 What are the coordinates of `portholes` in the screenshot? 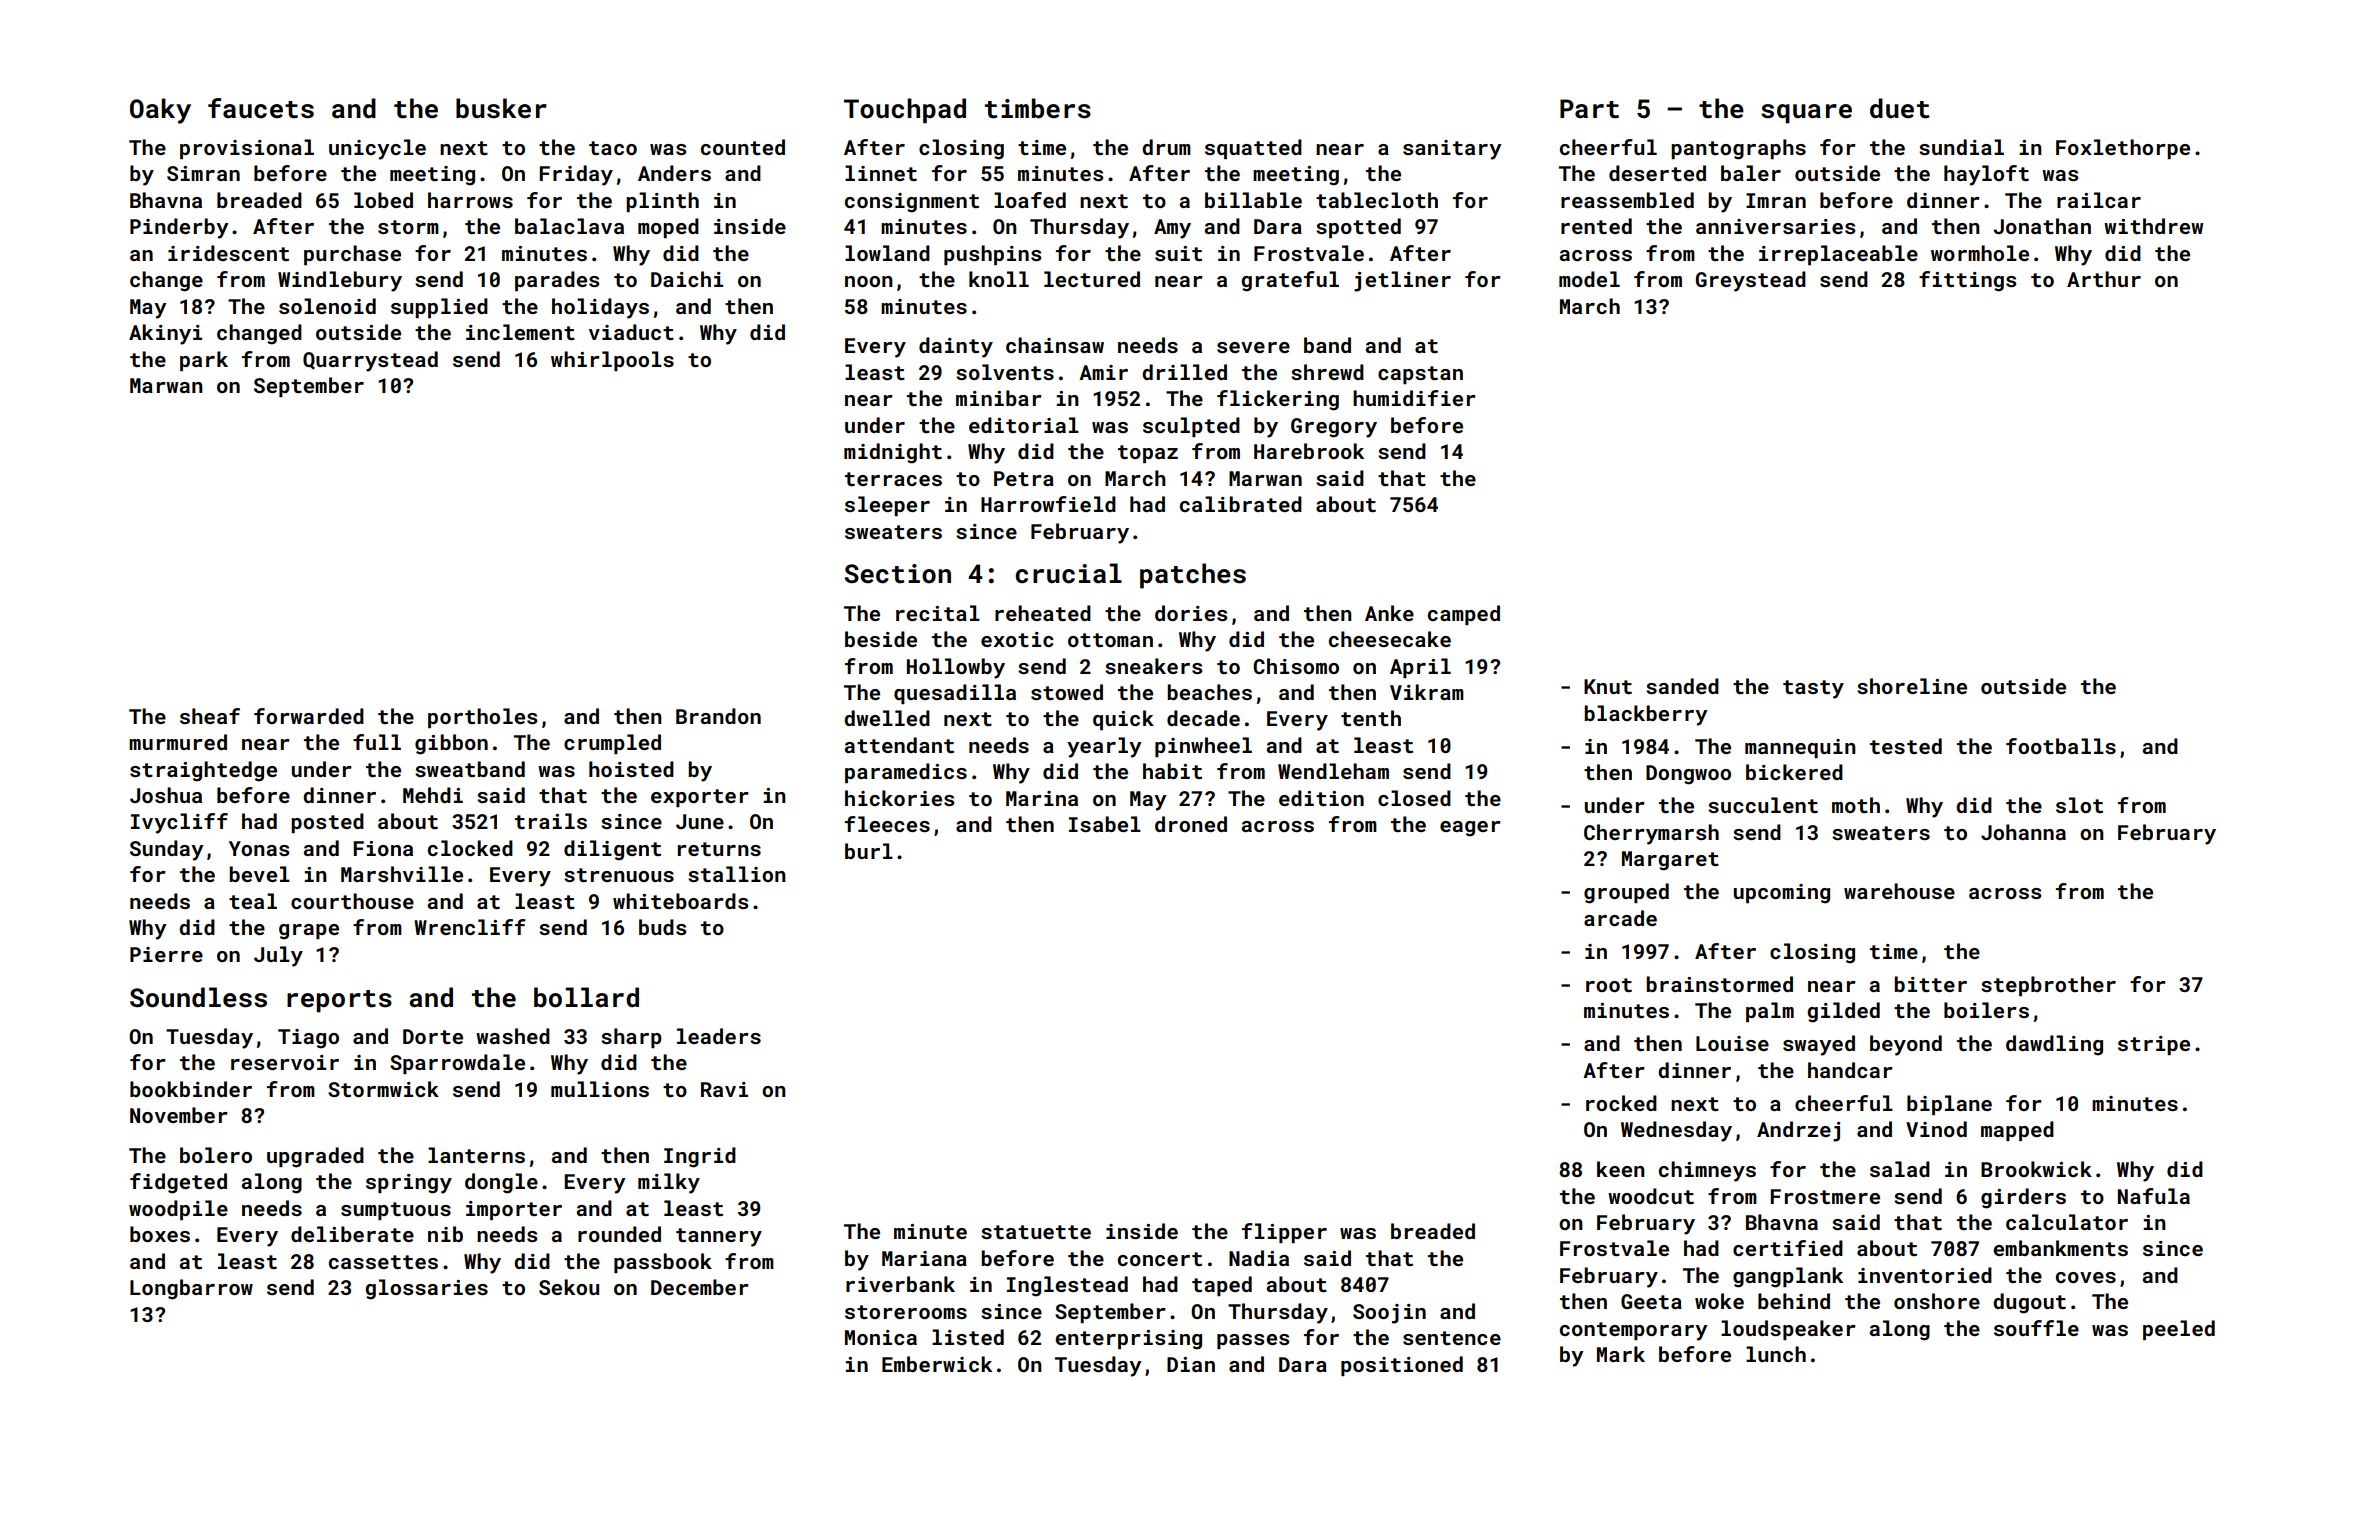 It's located at (482, 718).
